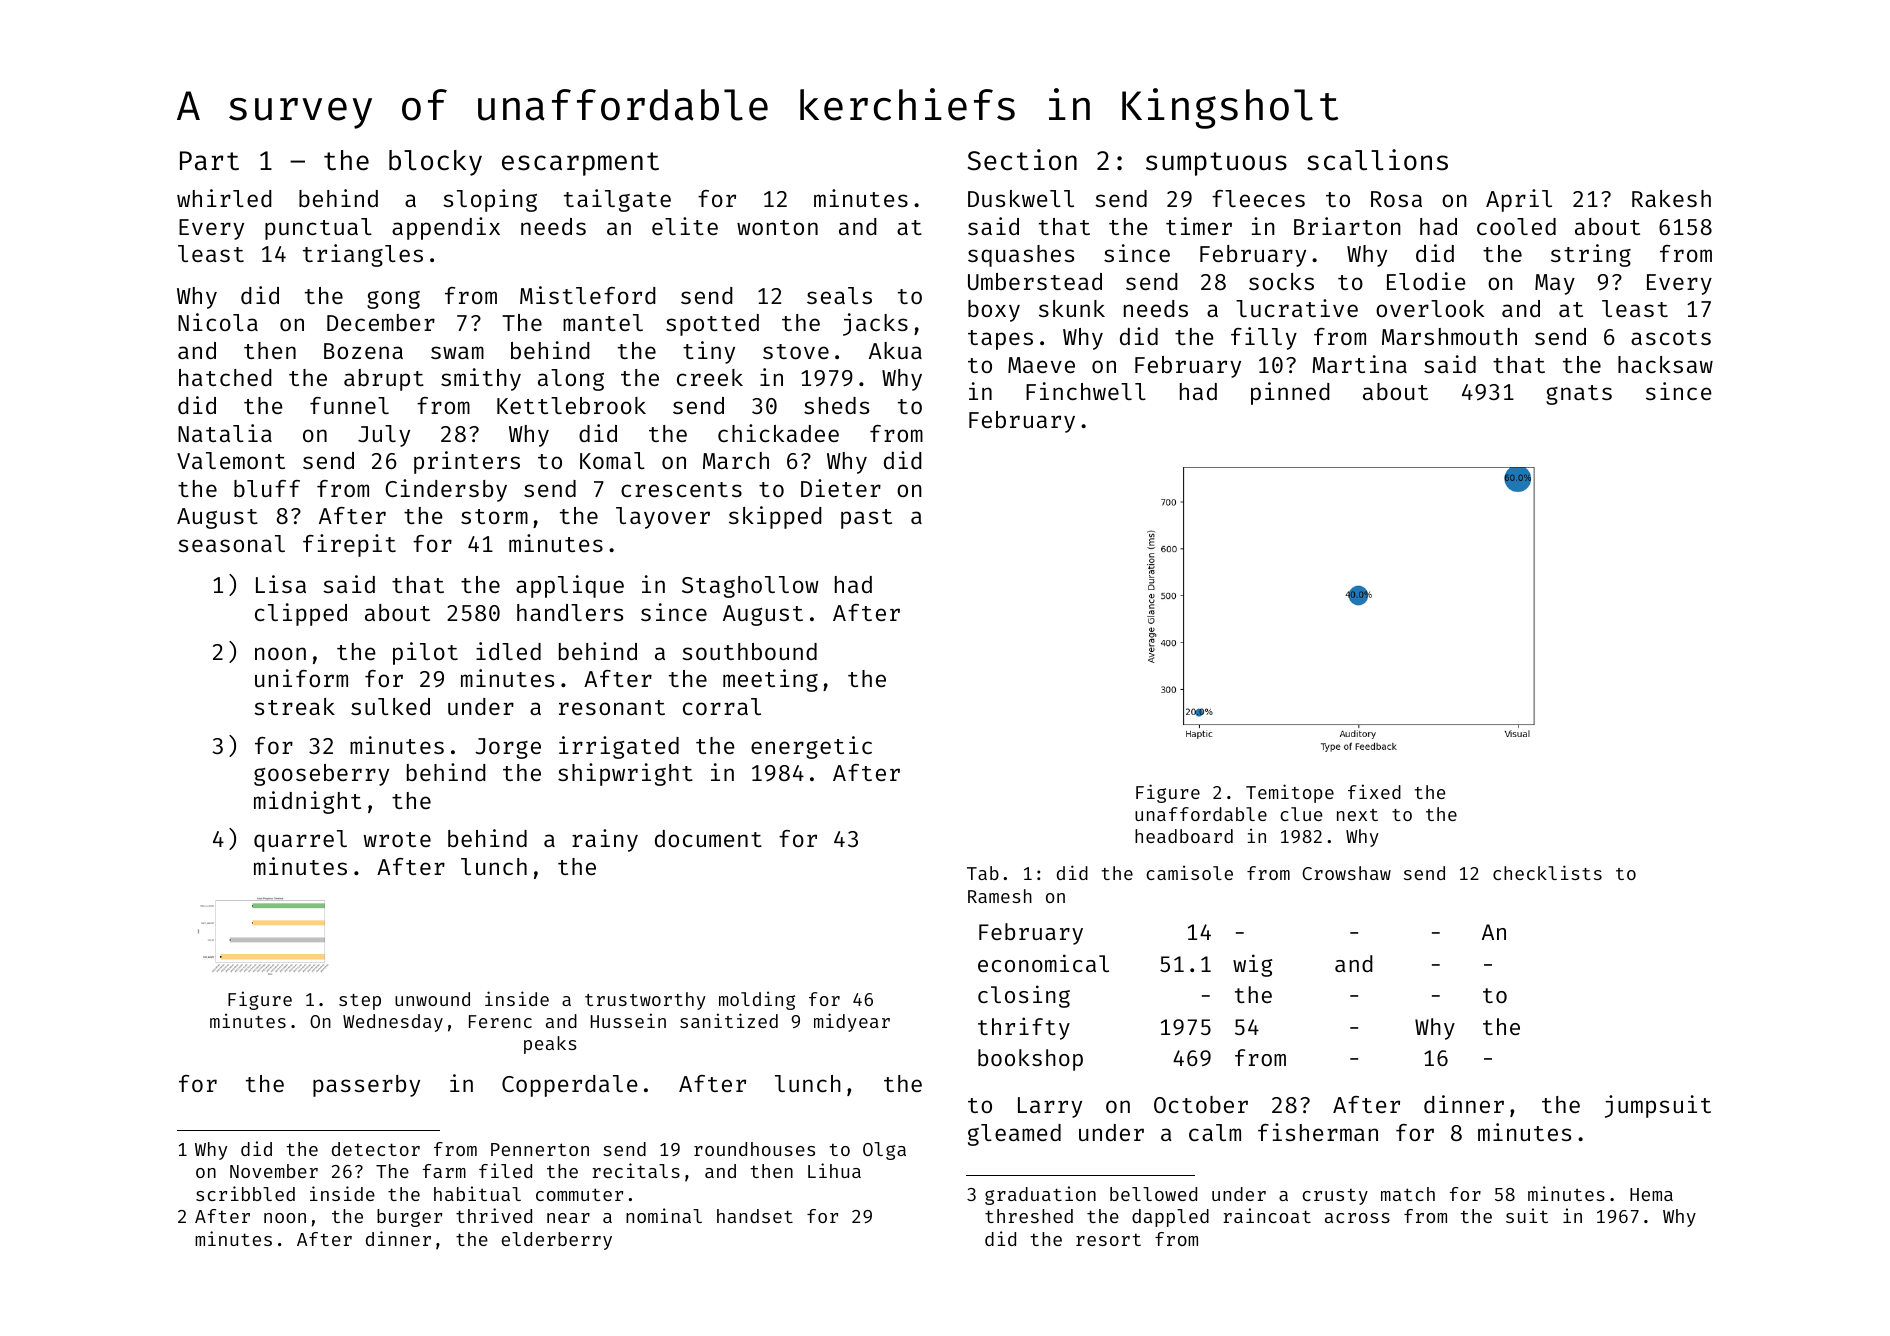 The image size is (1890, 1336). I want to click on blocky, so click(435, 163).
